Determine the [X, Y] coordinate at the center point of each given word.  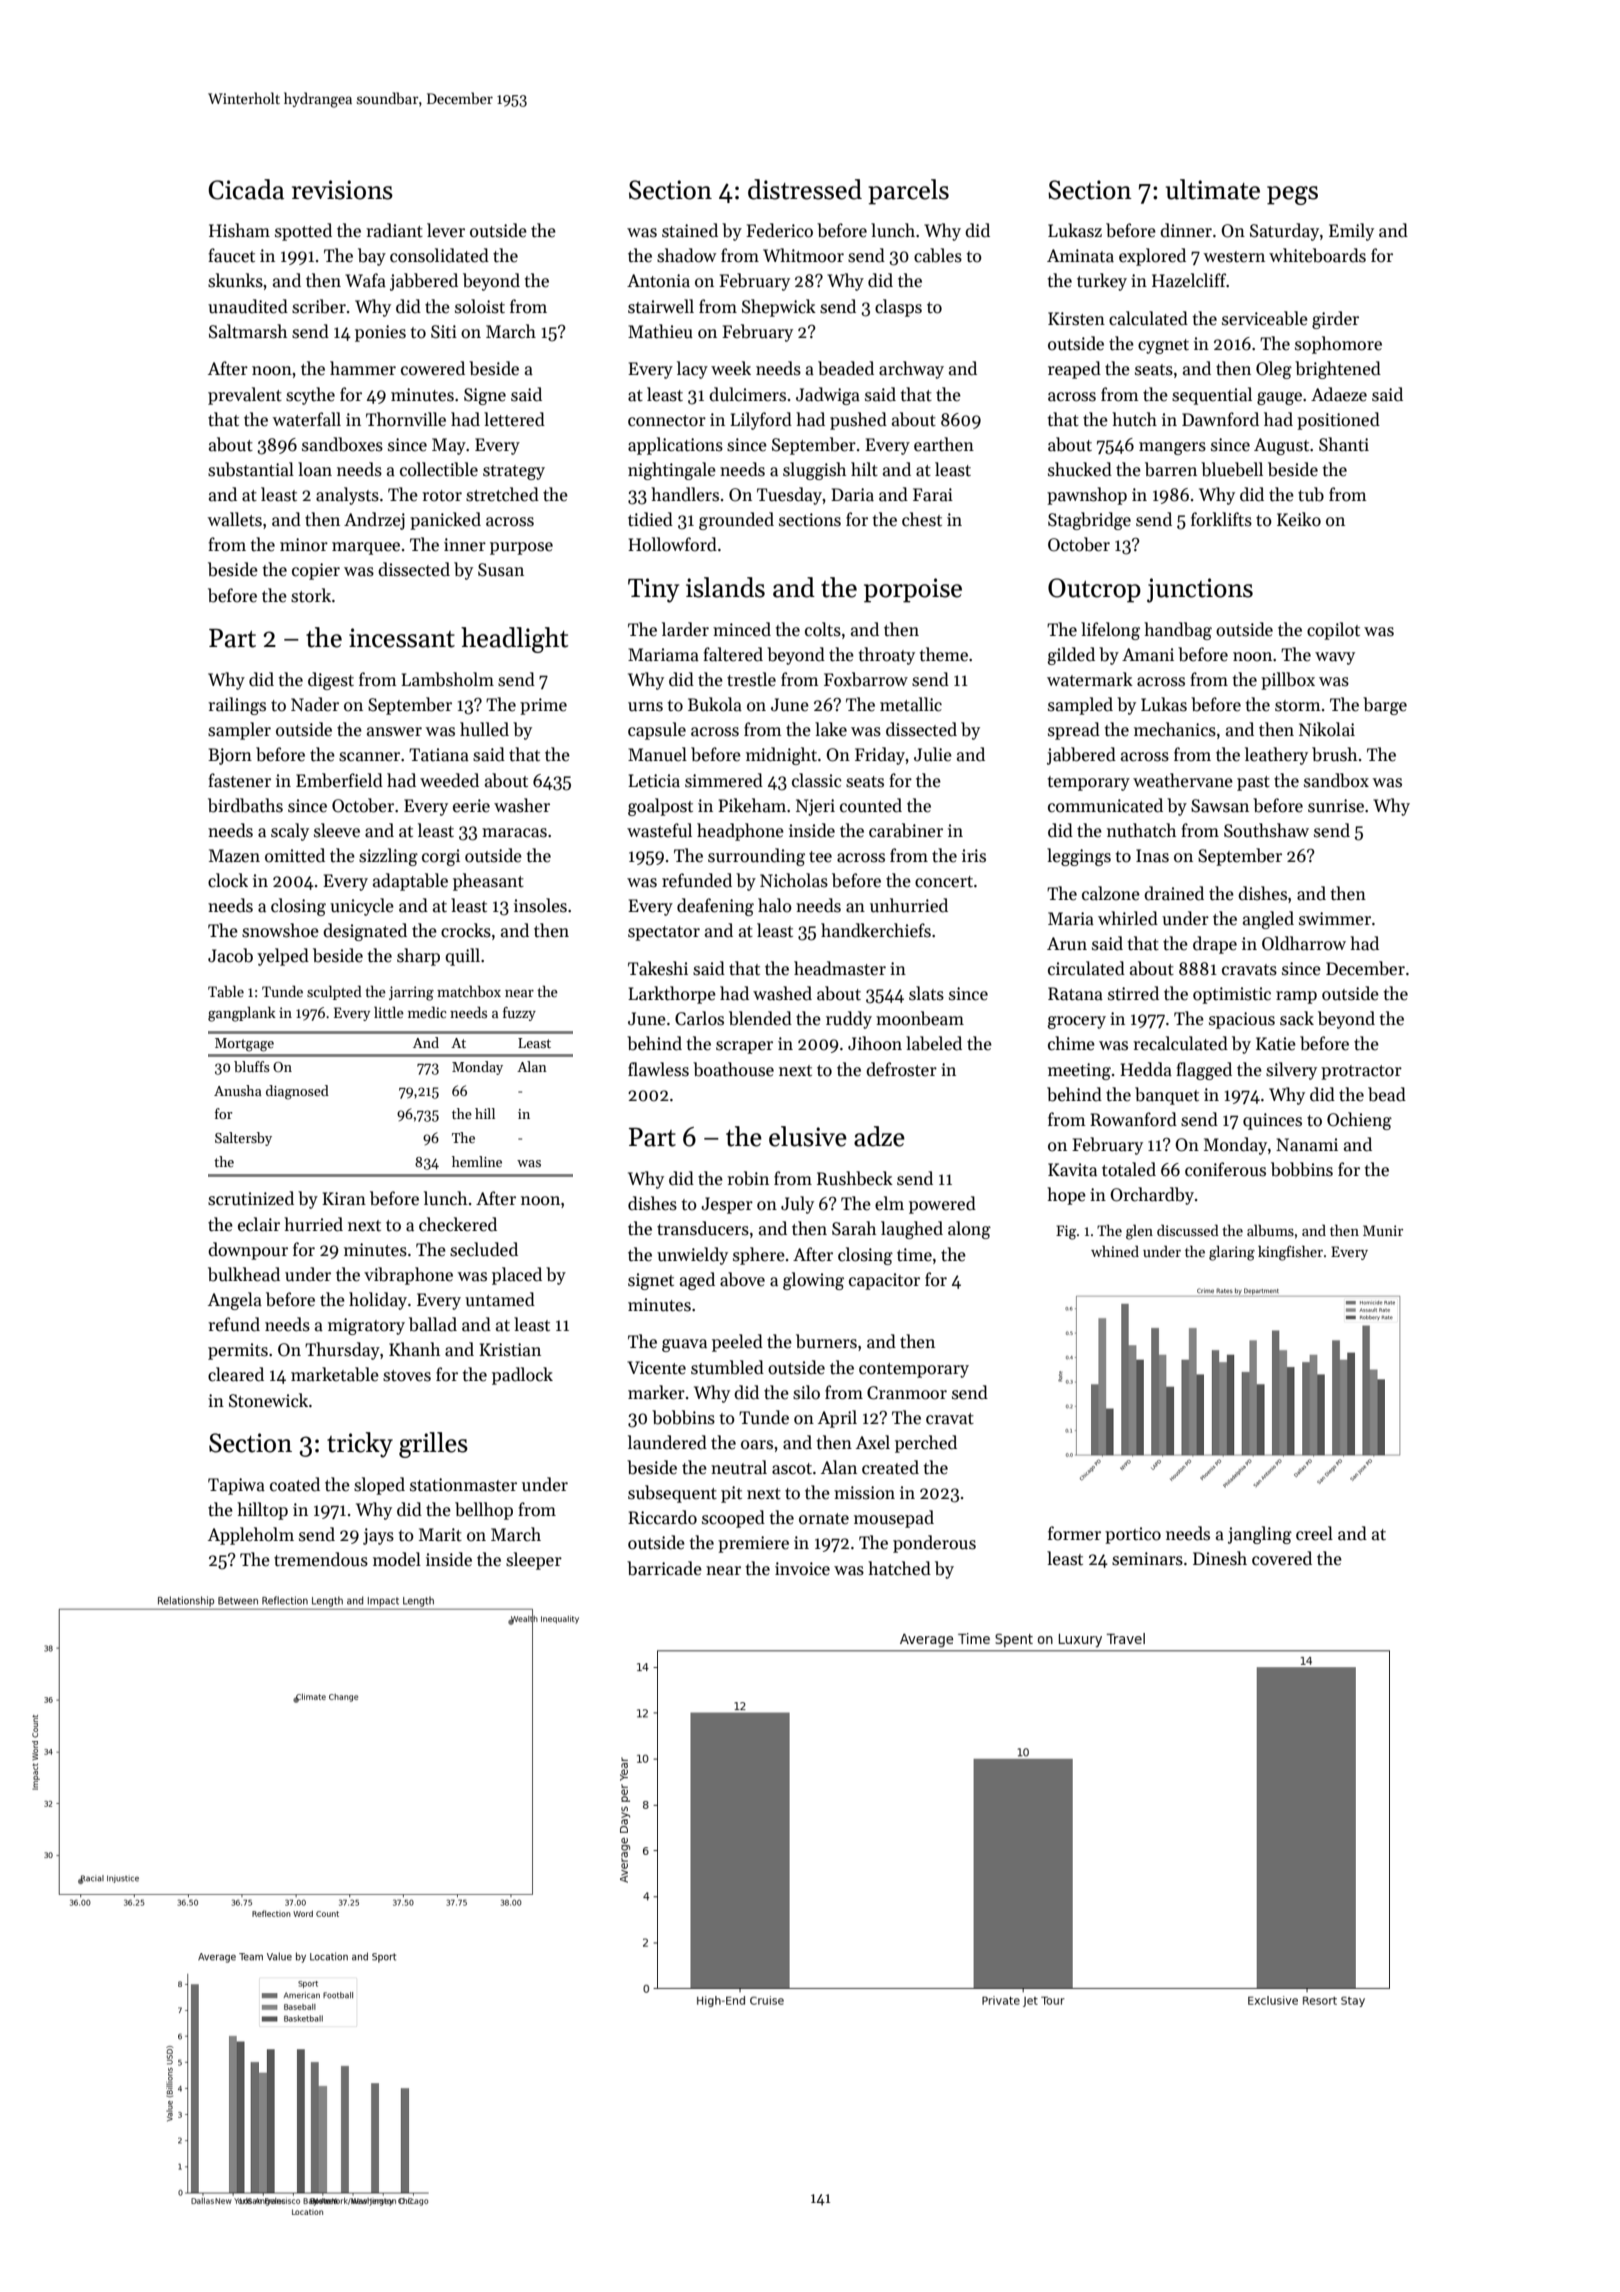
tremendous [321, 1559]
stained [690, 230]
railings [237, 706]
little [389, 1012]
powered [942, 1205]
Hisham [239, 230]
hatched [899, 1568]
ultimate [1213, 189]
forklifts [1221, 519]
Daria [852, 495]
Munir [1383, 1230]
